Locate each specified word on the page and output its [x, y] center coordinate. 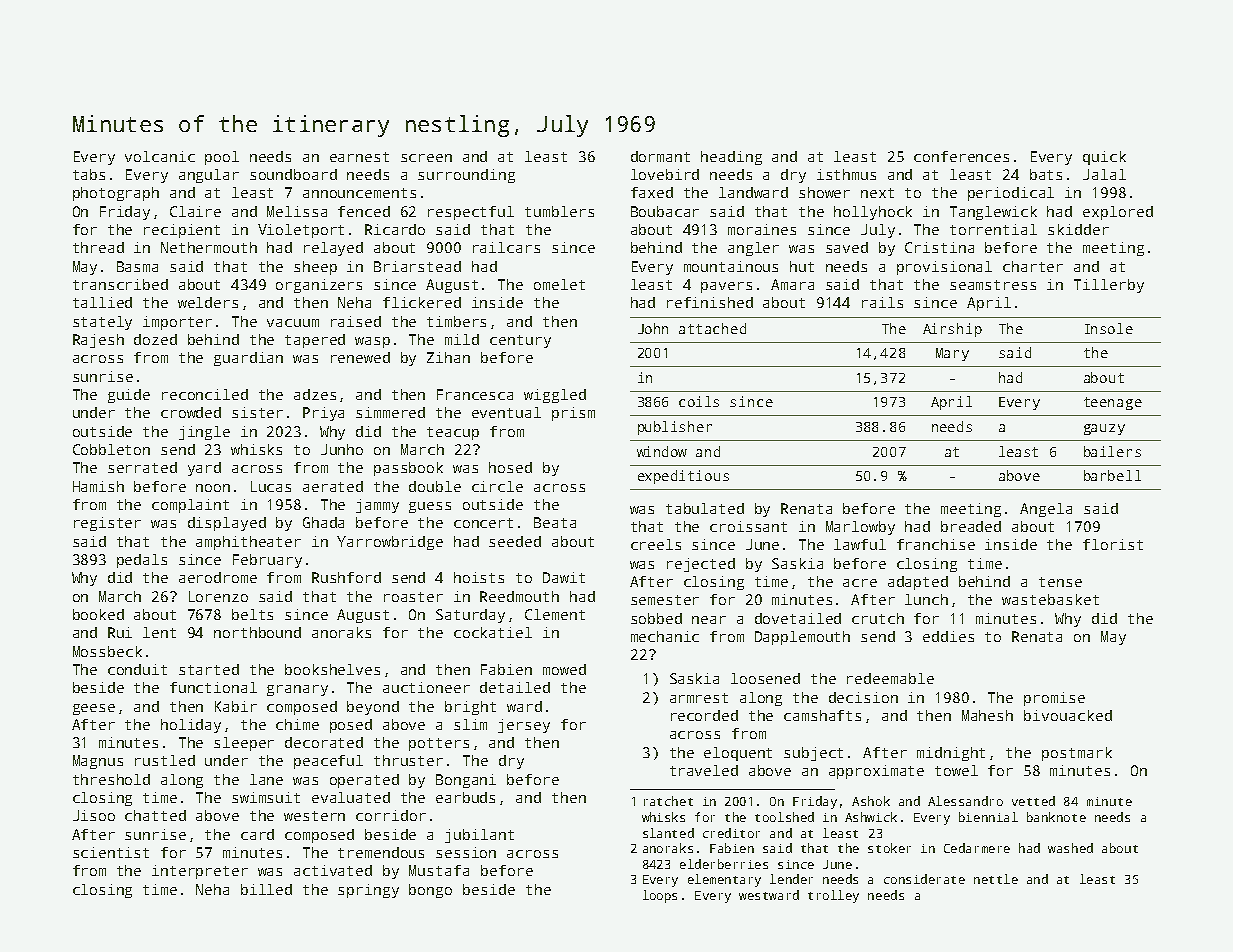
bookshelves [332, 669]
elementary [724, 880]
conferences [961, 156]
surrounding [466, 176]
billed [266, 889]
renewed [360, 357]
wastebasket [1050, 599]
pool [222, 158]
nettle [996, 879]
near [709, 620]
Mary [952, 354]
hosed [510, 467]
